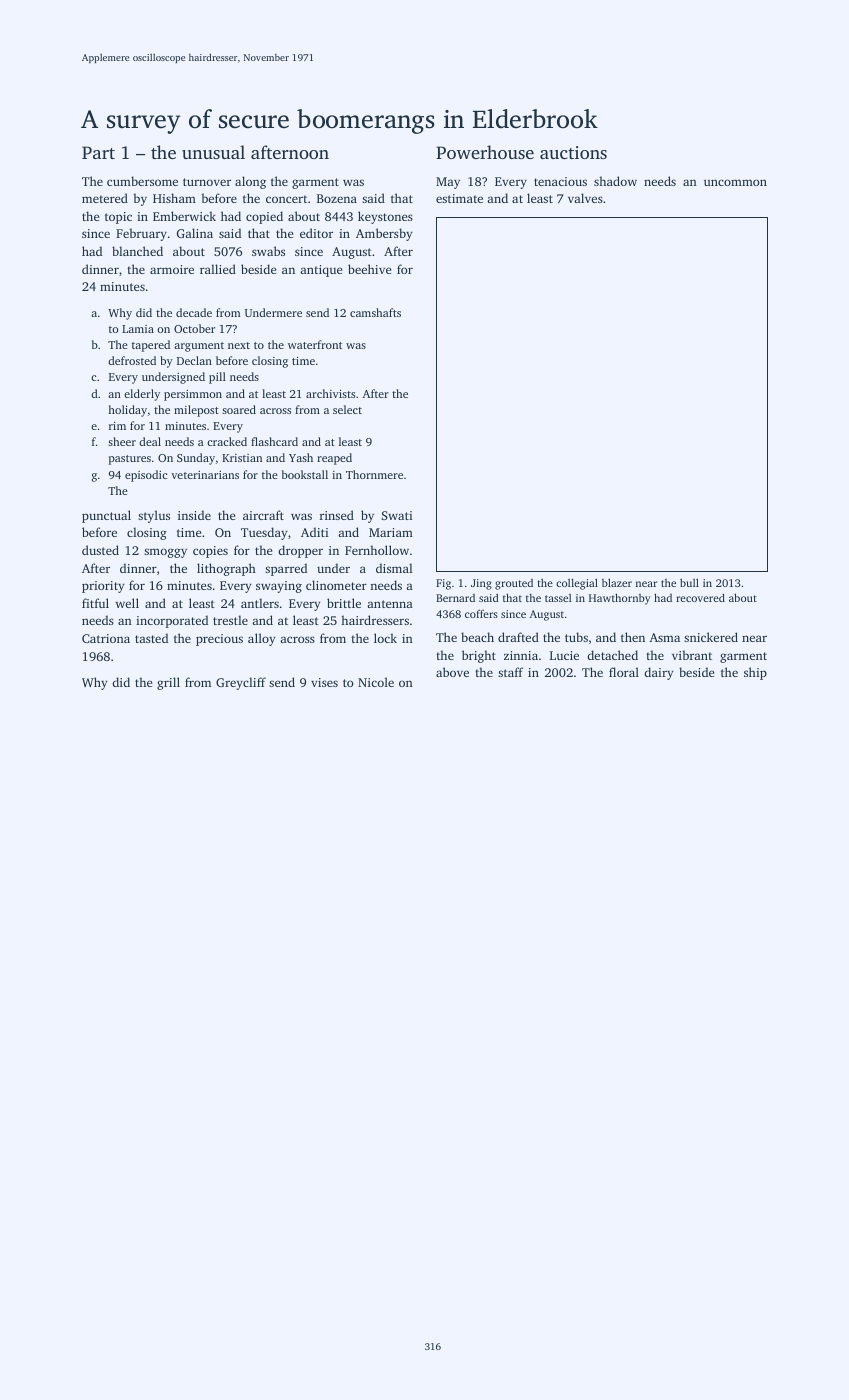 The image size is (849, 1400). What do you see at coordinates (217, 378) in the document?
I see `pill` at bounding box center [217, 378].
